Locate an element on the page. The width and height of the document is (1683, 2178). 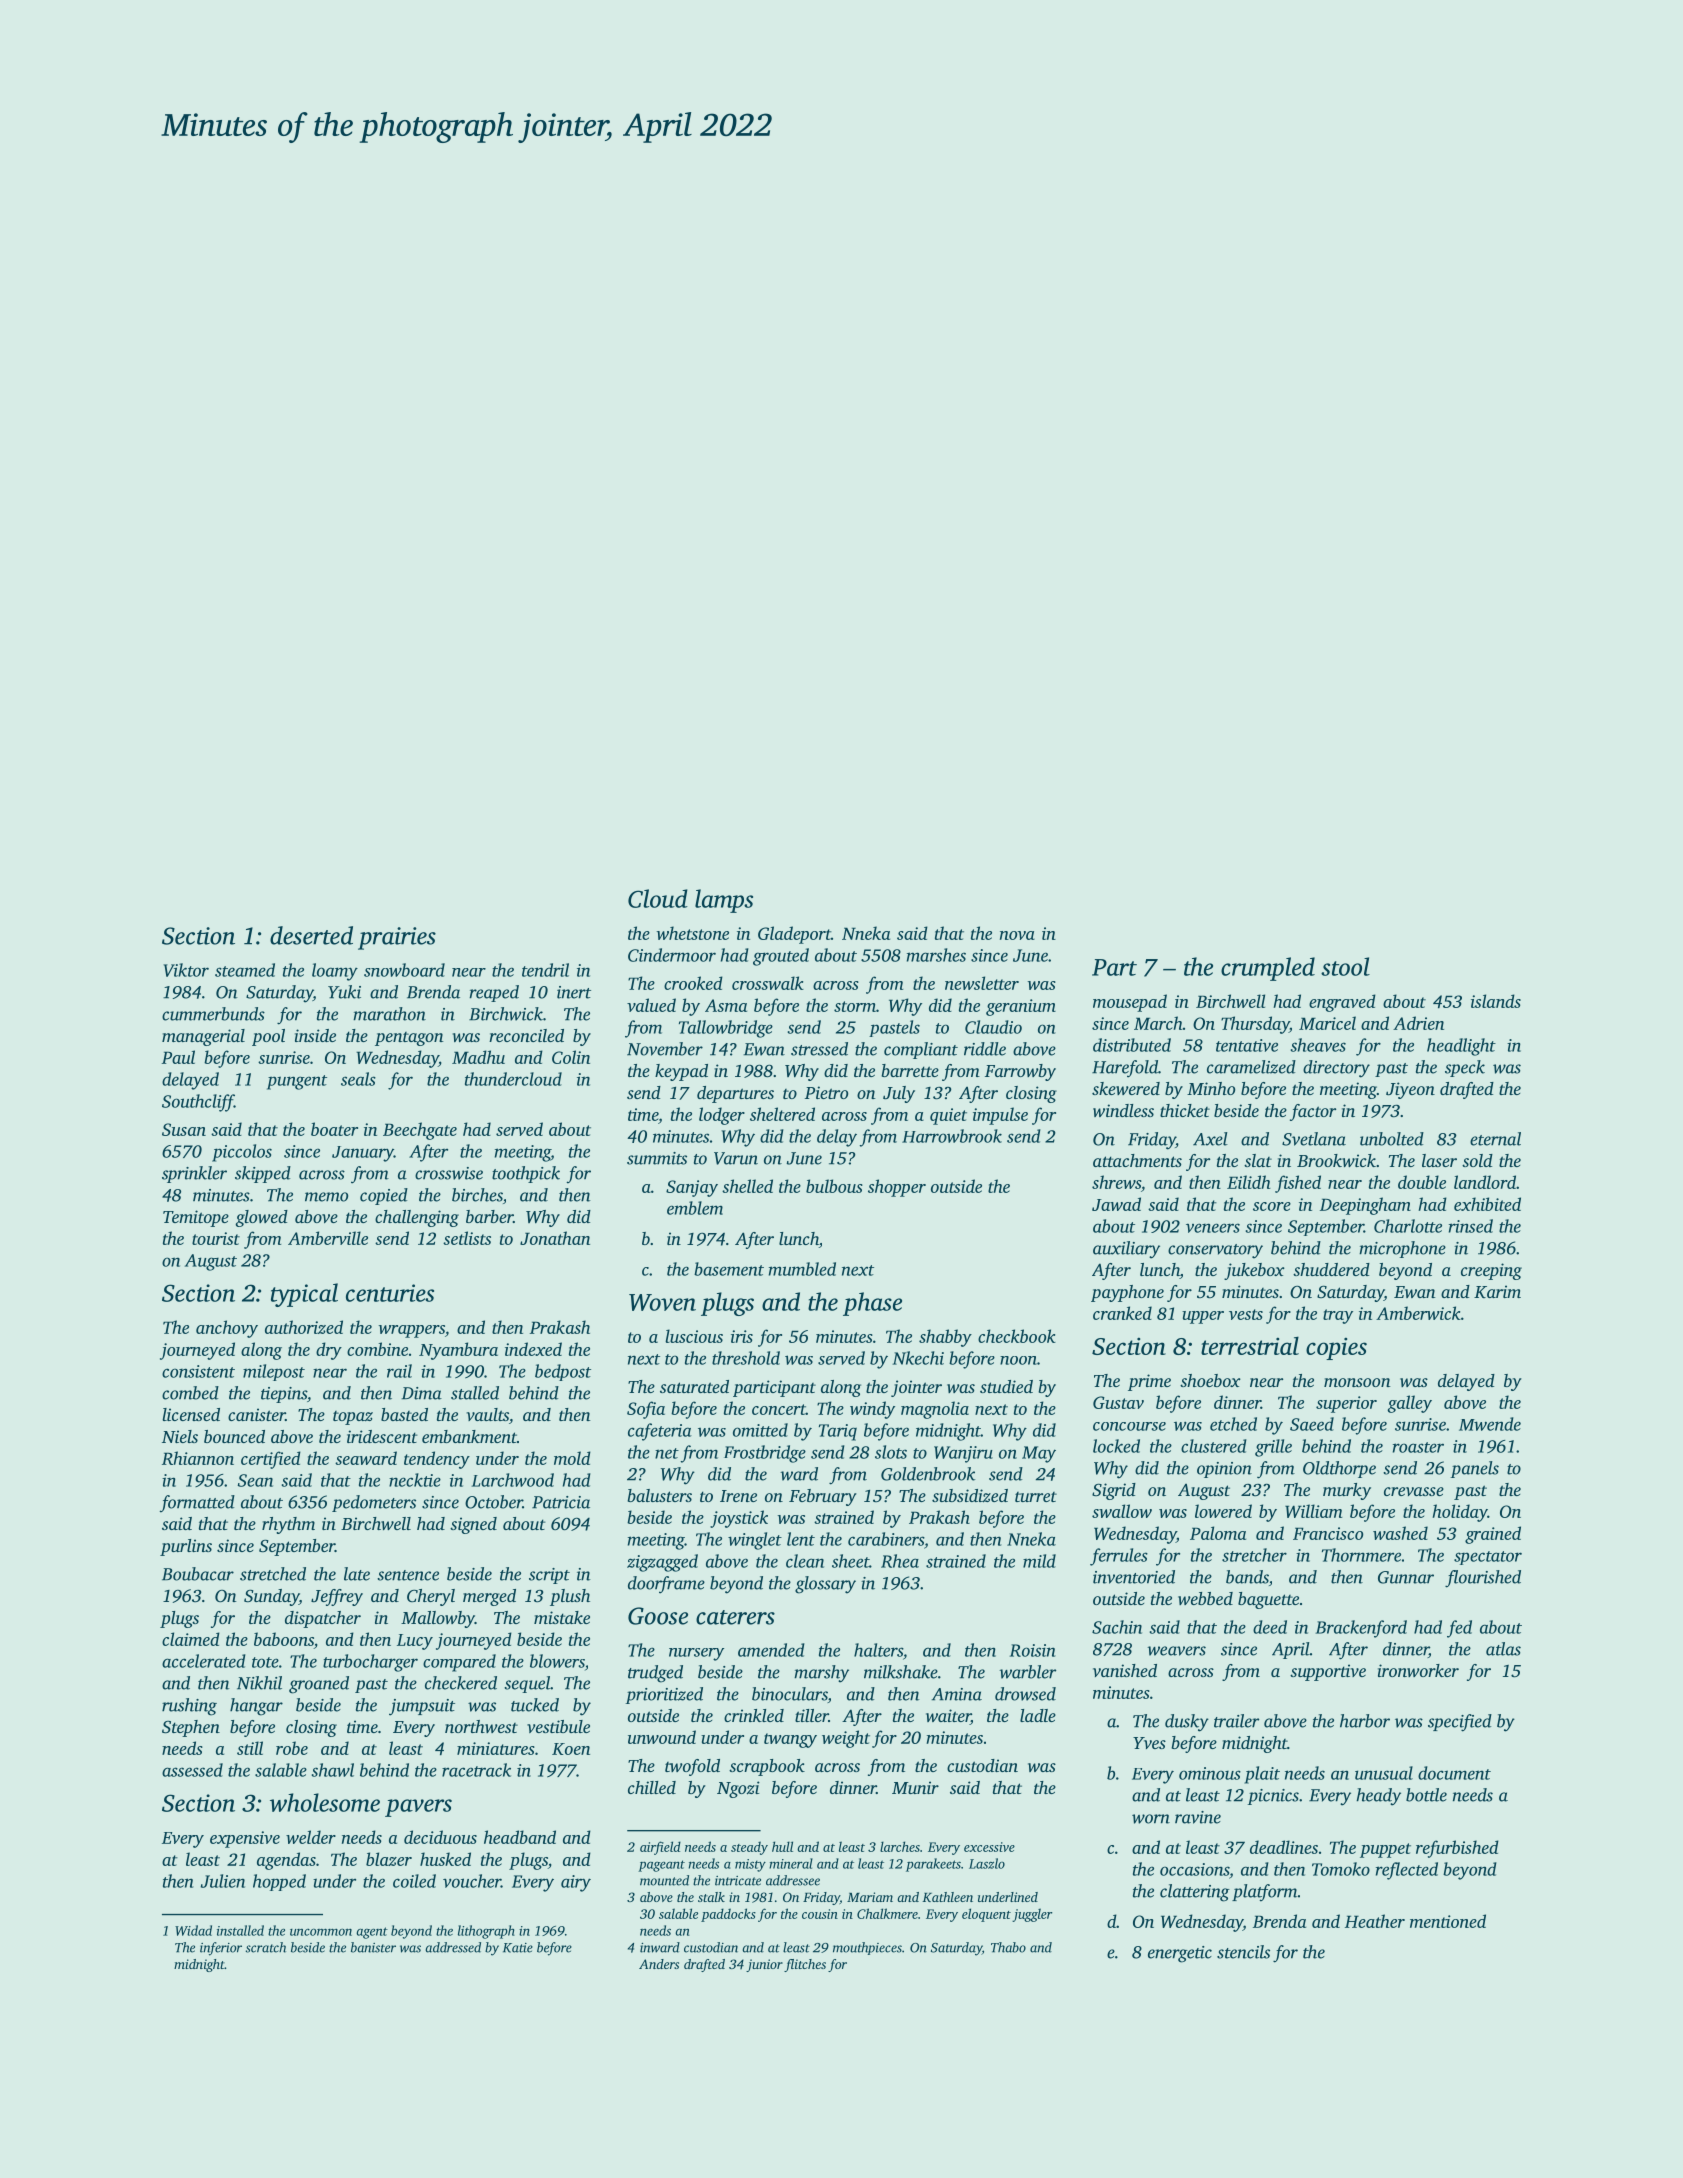
payphone is located at coordinates (1127, 1293).
